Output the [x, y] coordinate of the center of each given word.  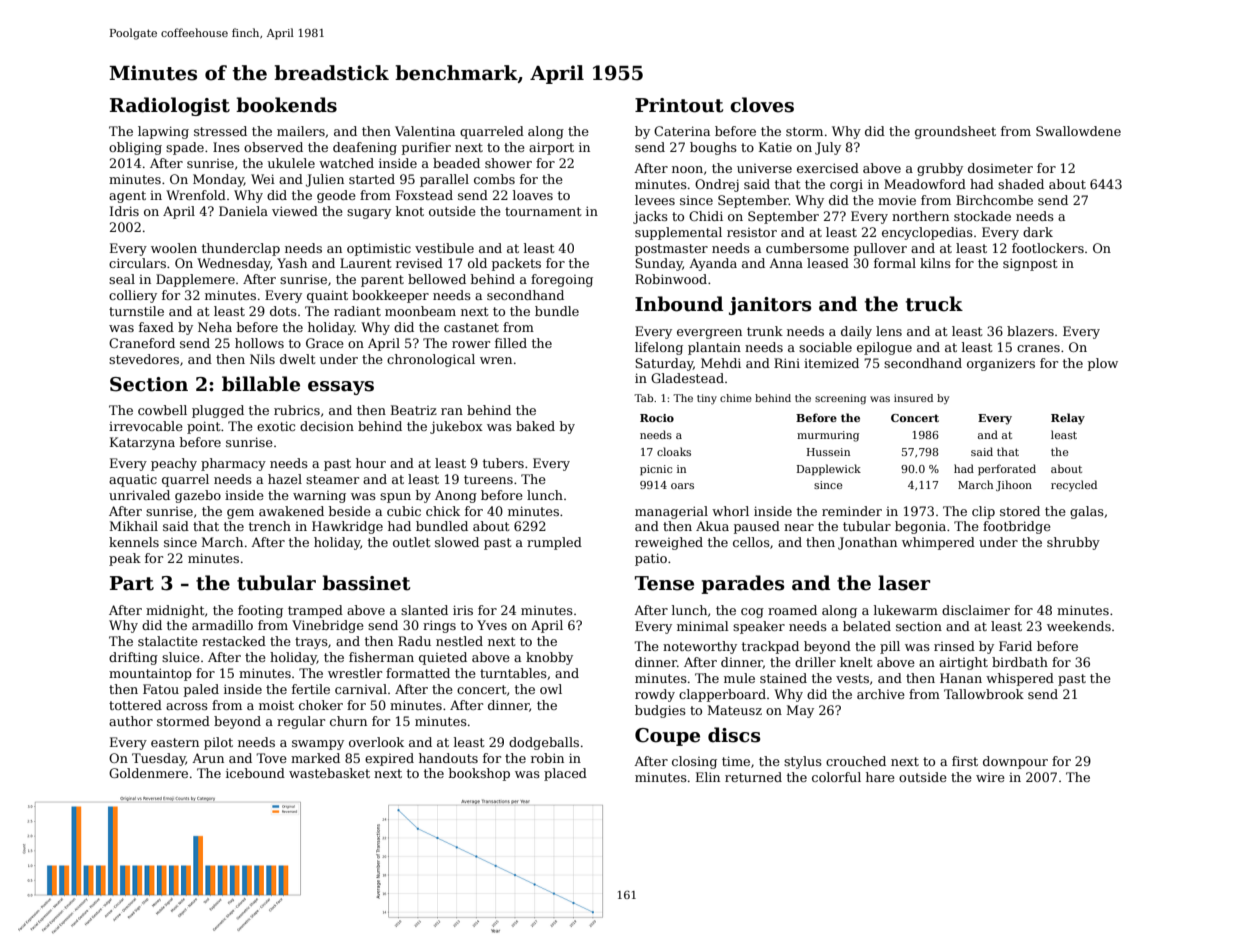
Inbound [679, 304]
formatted [418, 673]
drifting [133, 658]
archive [881, 694]
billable [261, 384]
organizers [1001, 364]
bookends [286, 105]
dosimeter [1000, 168]
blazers [1030, 331]
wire [990, 777]
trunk [765, 331]
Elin [708, 777]
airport [551, 148]
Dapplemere [195, 280]
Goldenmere [148, 773]
